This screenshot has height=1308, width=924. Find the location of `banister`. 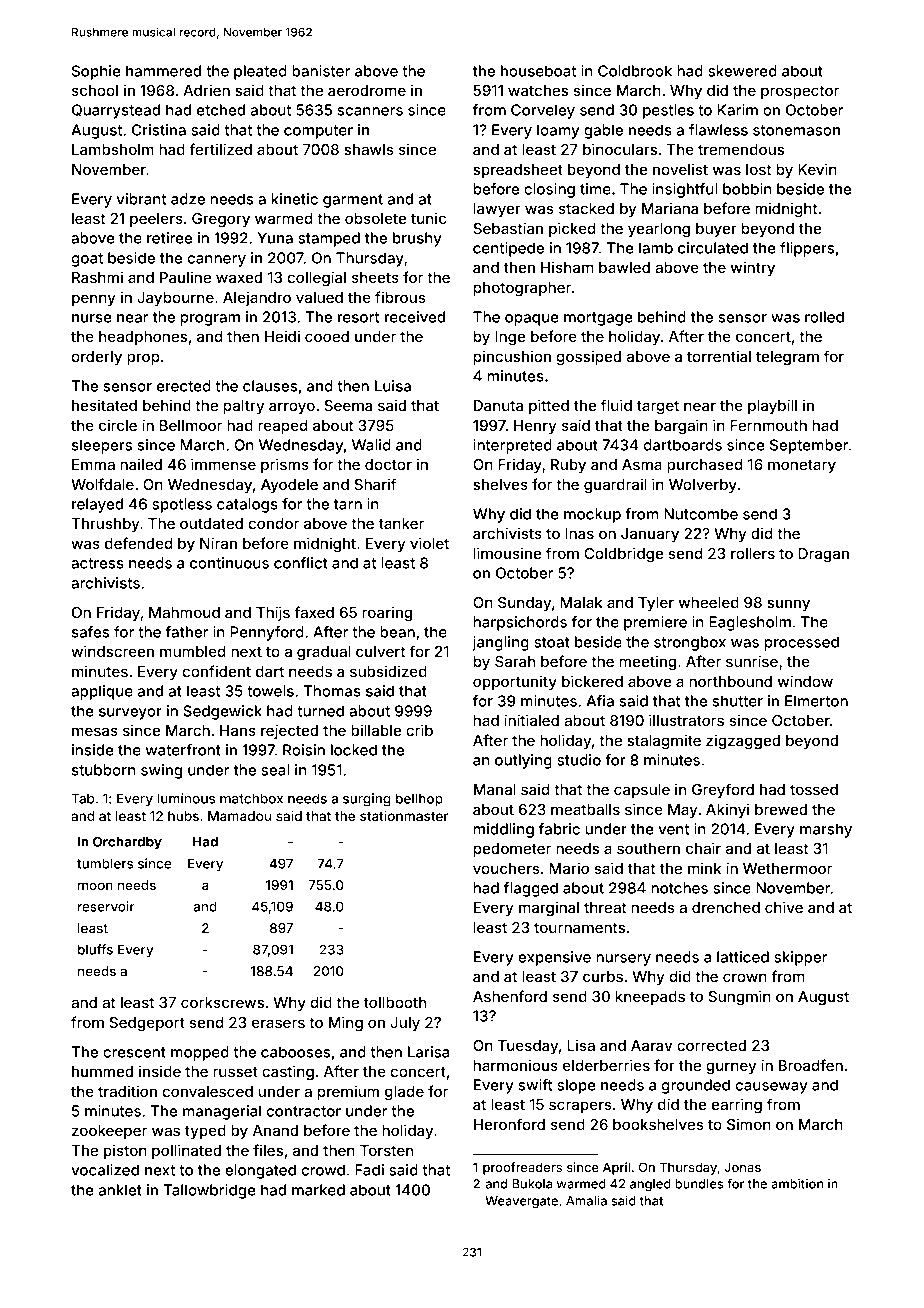

banister is located at coordinates (321, 71).
